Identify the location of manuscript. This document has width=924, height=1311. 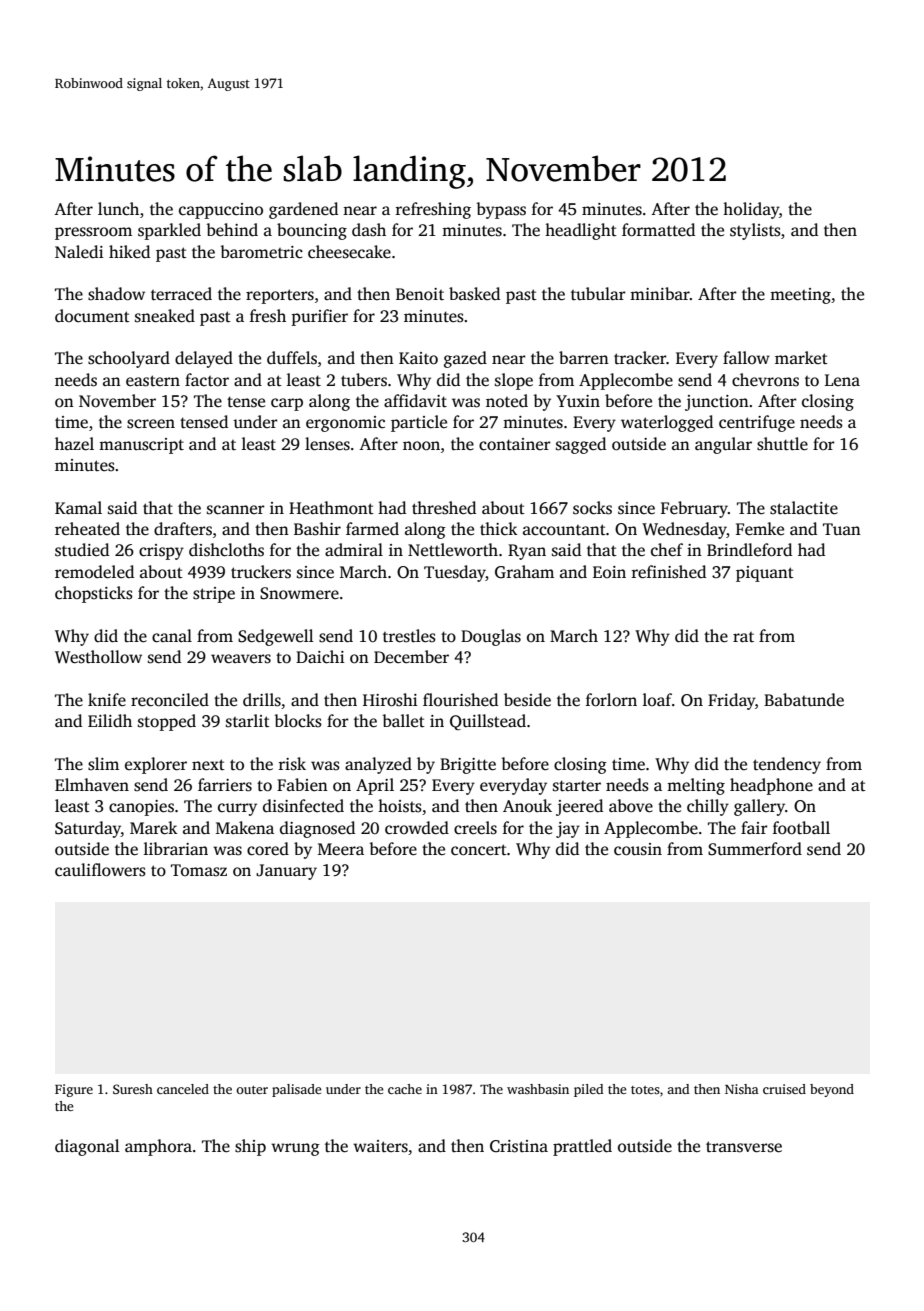
(141, 446).
